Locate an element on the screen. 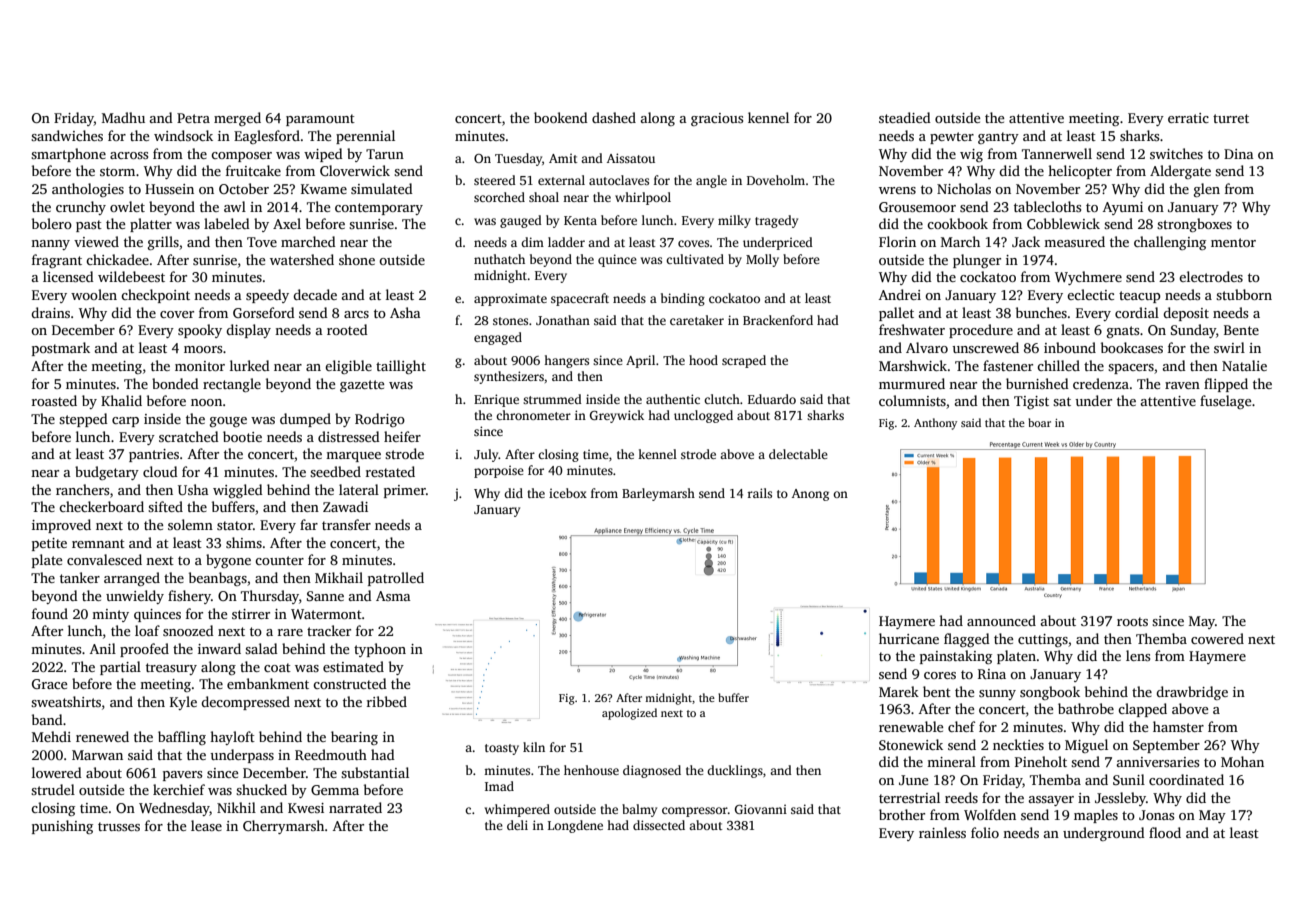 The height and width of the screenshot is (924, 1308). autoclaves is located at coordinates (619, 180).
